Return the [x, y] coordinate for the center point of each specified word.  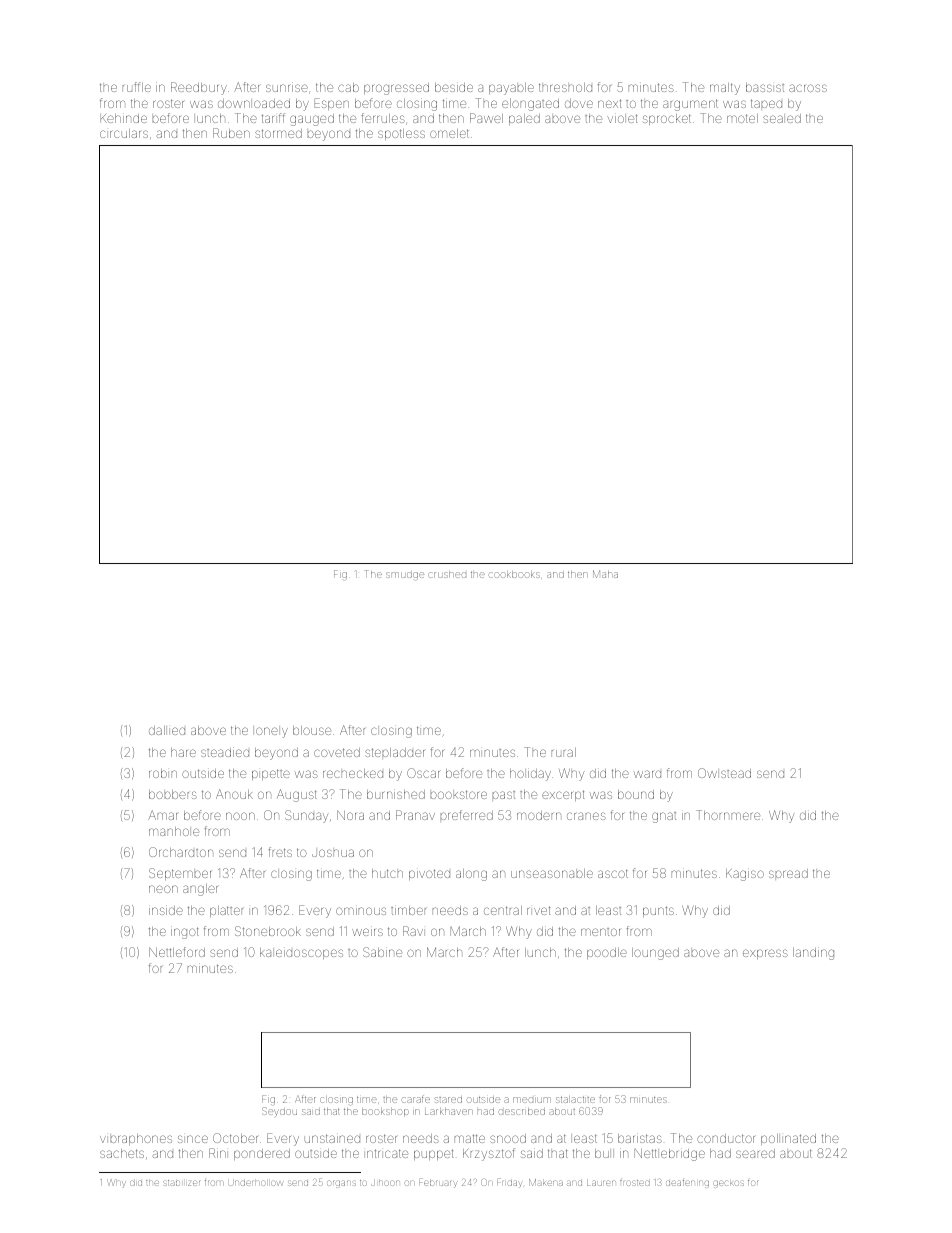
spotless [401, 134]
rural [564, 752]
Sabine [382, 952]
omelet [449, 133]
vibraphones [136, 1139]
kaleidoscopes [301, 953]
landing [813, 953]
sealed [782, 118]
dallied [167, 730]
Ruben [231, 133]
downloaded [254, 103]
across [808, 88]
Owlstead [724, 773]
